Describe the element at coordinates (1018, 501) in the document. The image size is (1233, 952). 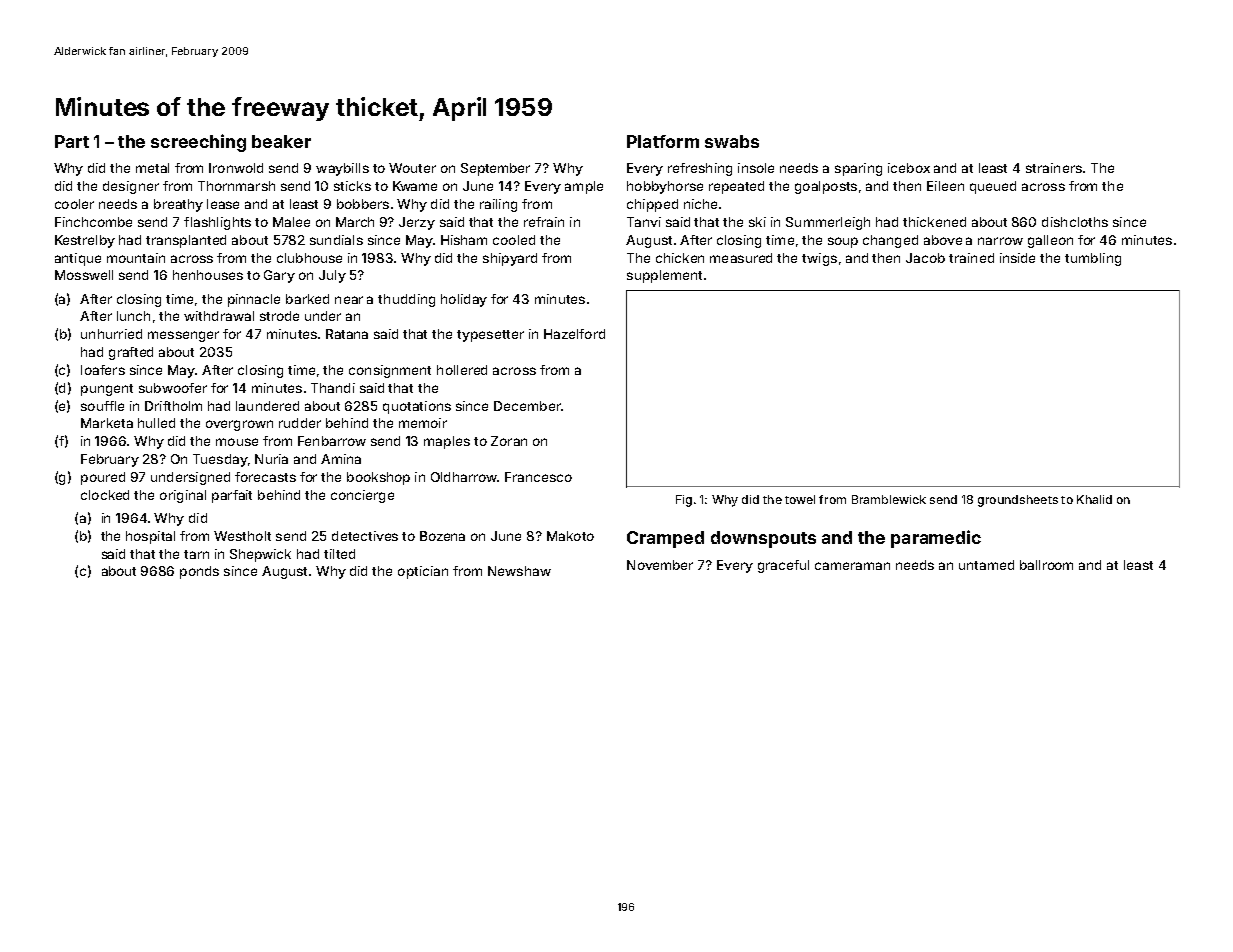
I see `groundsheets` at that location.
